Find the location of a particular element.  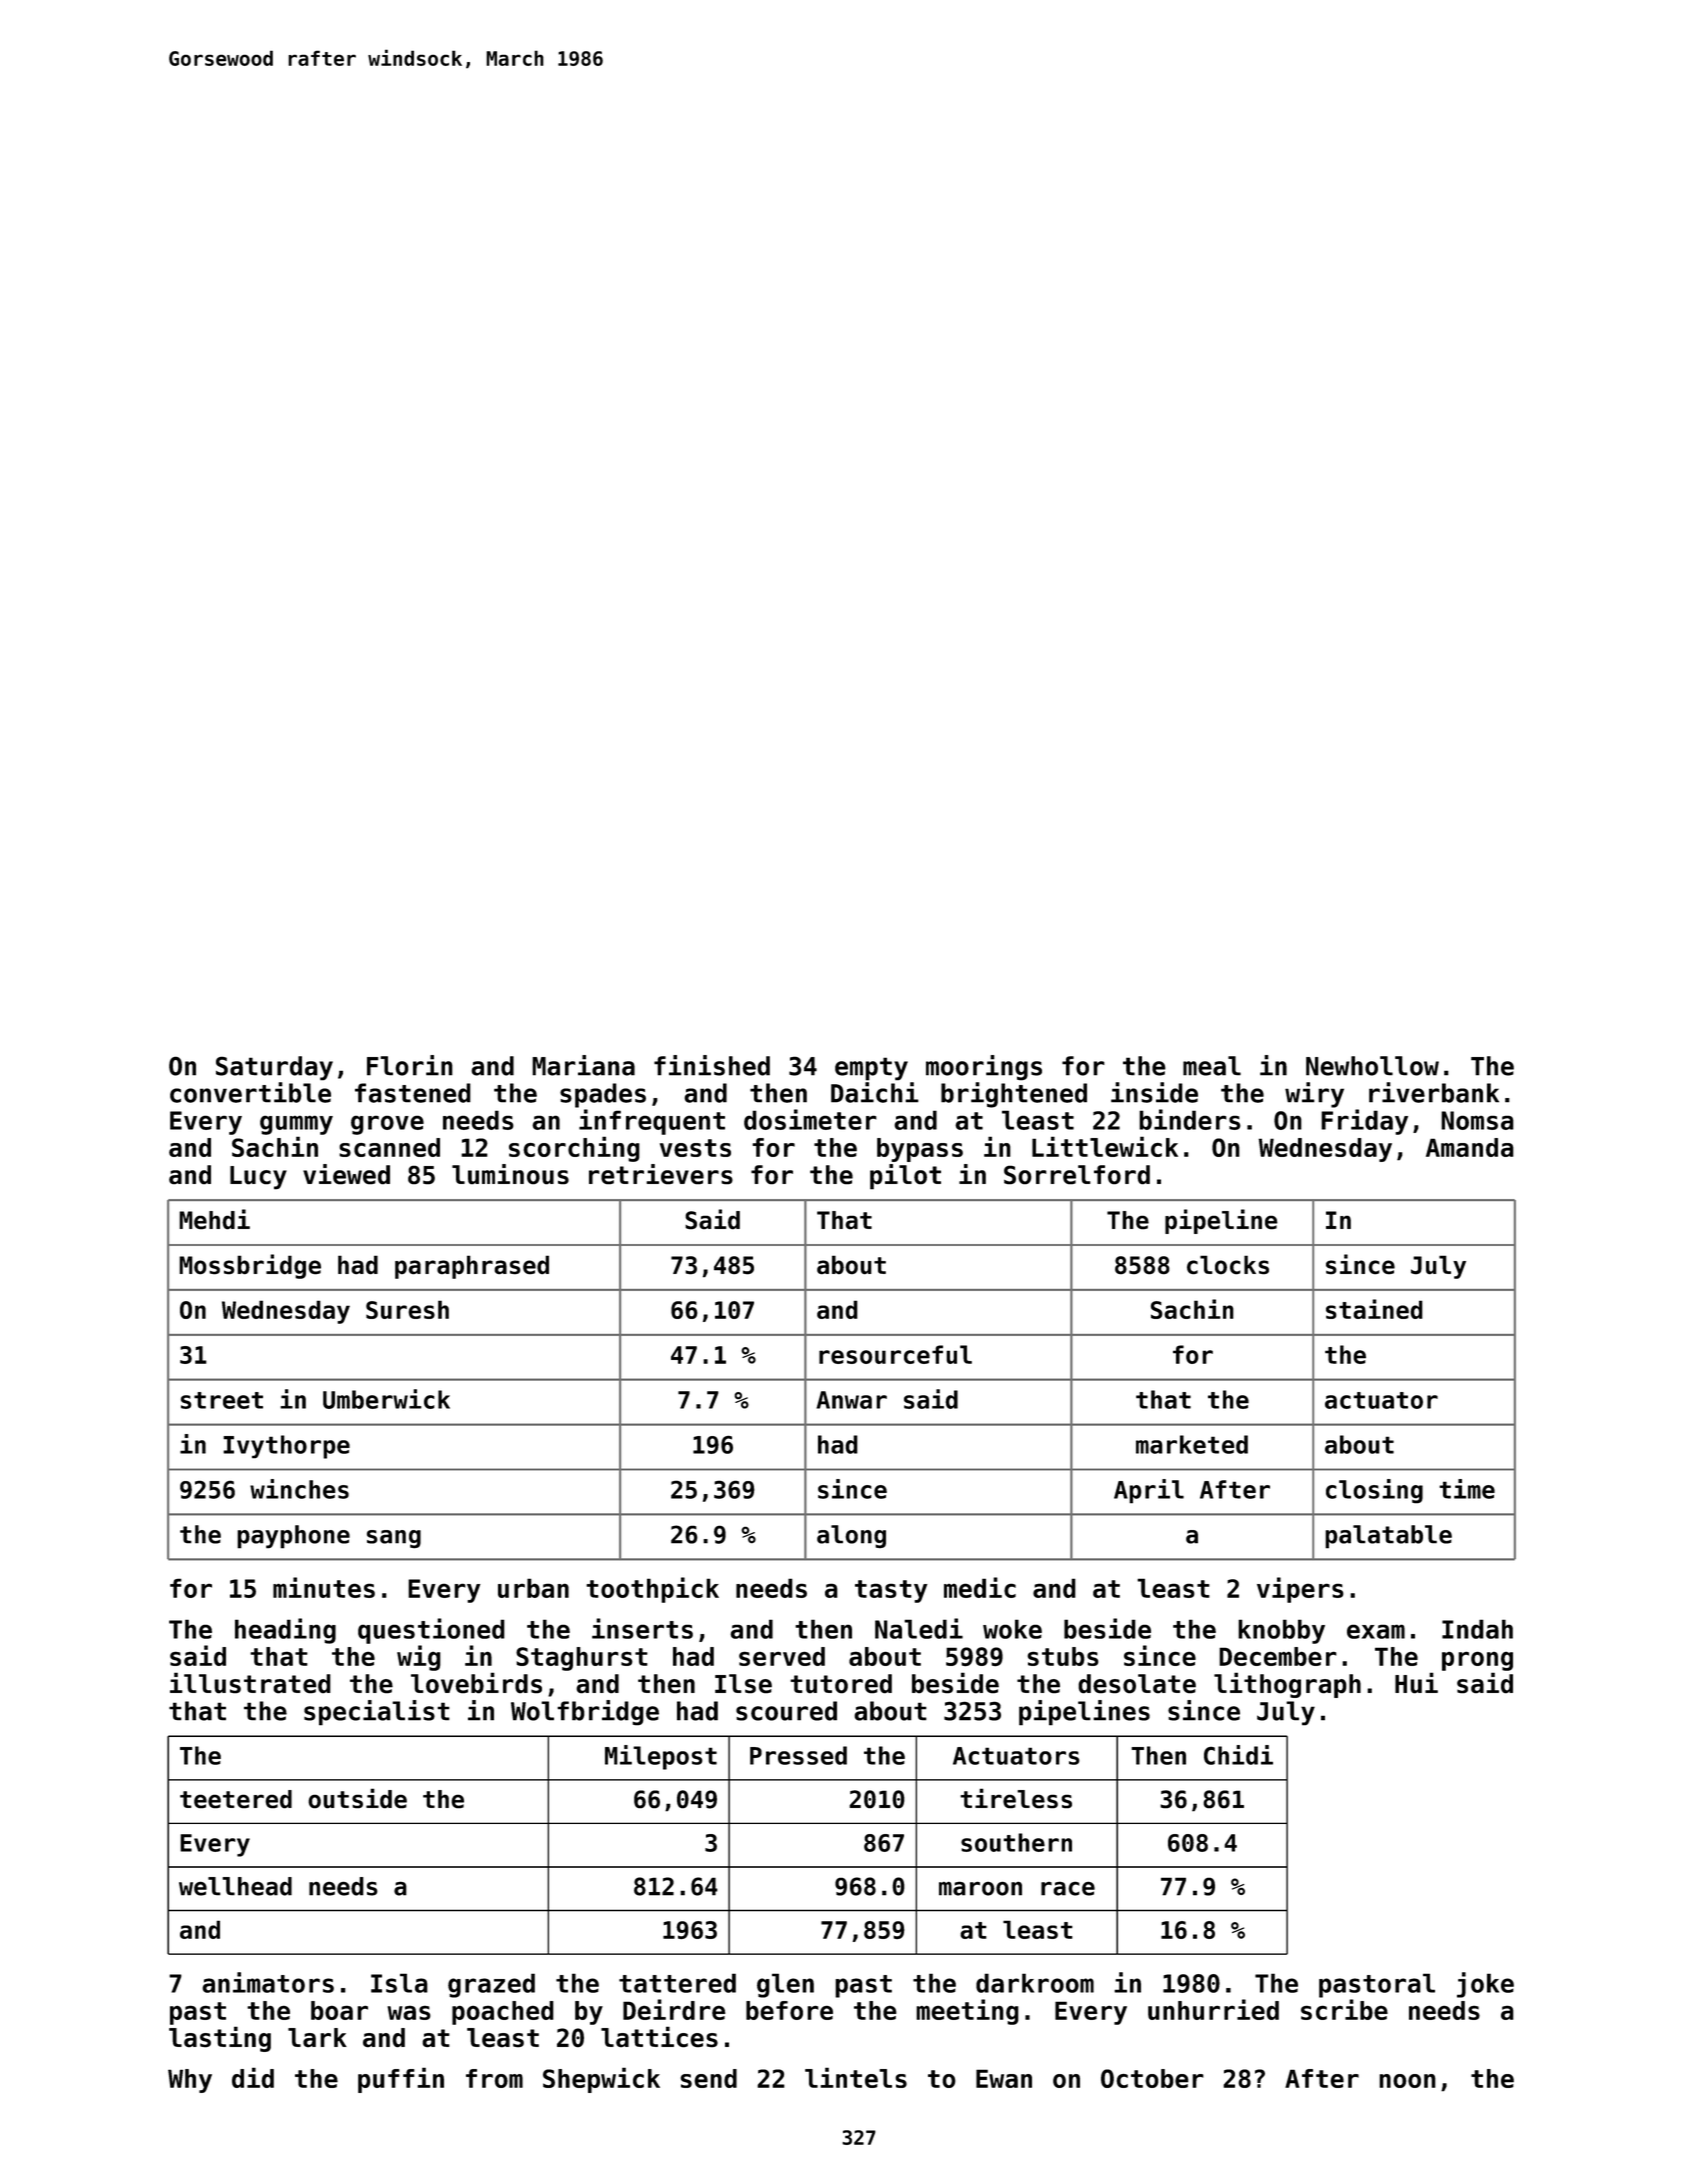

marketed is located at coordinates (1192, 1444).
